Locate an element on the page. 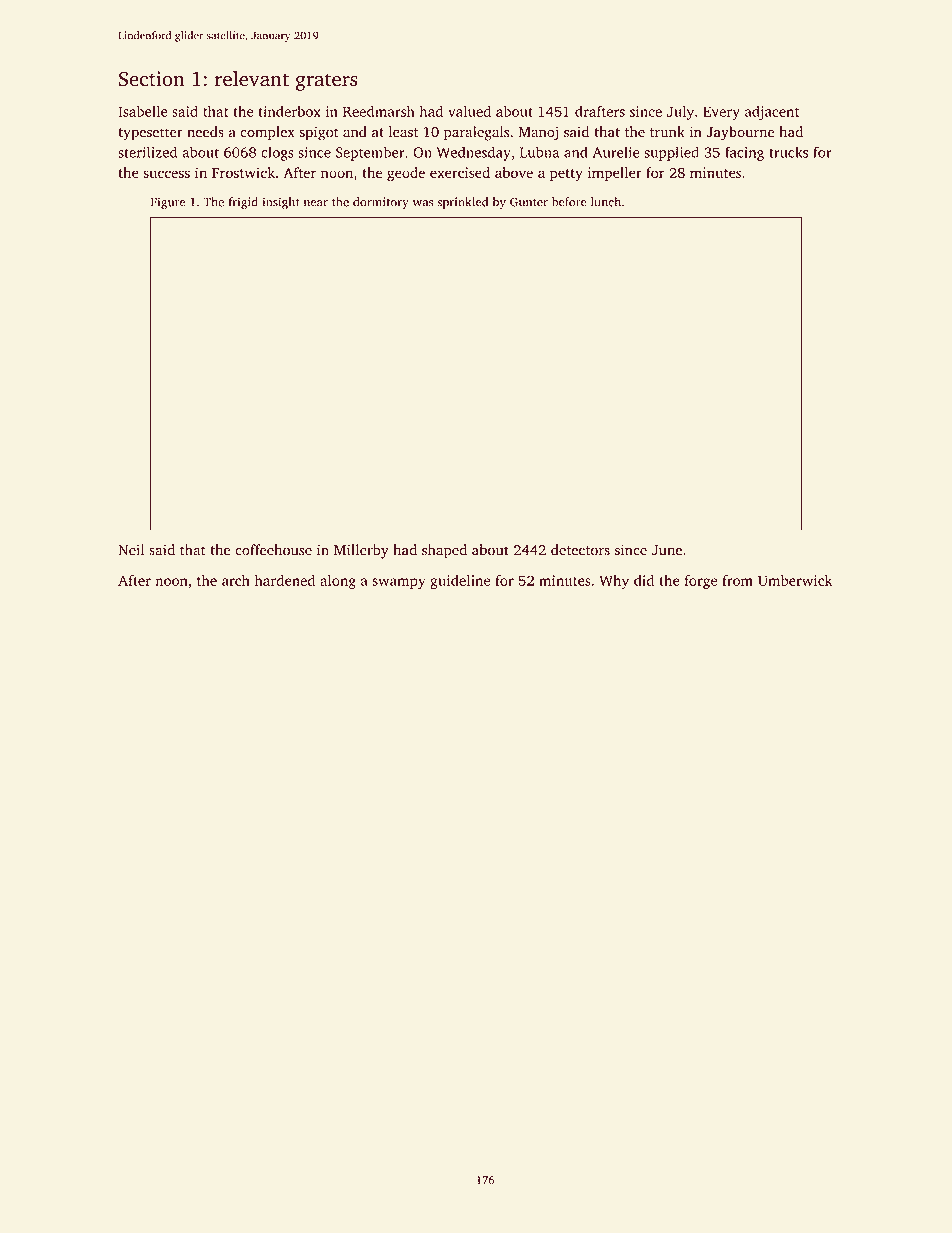 This image has height=1233, width=952. Section is located at coordinates (152, 79).
